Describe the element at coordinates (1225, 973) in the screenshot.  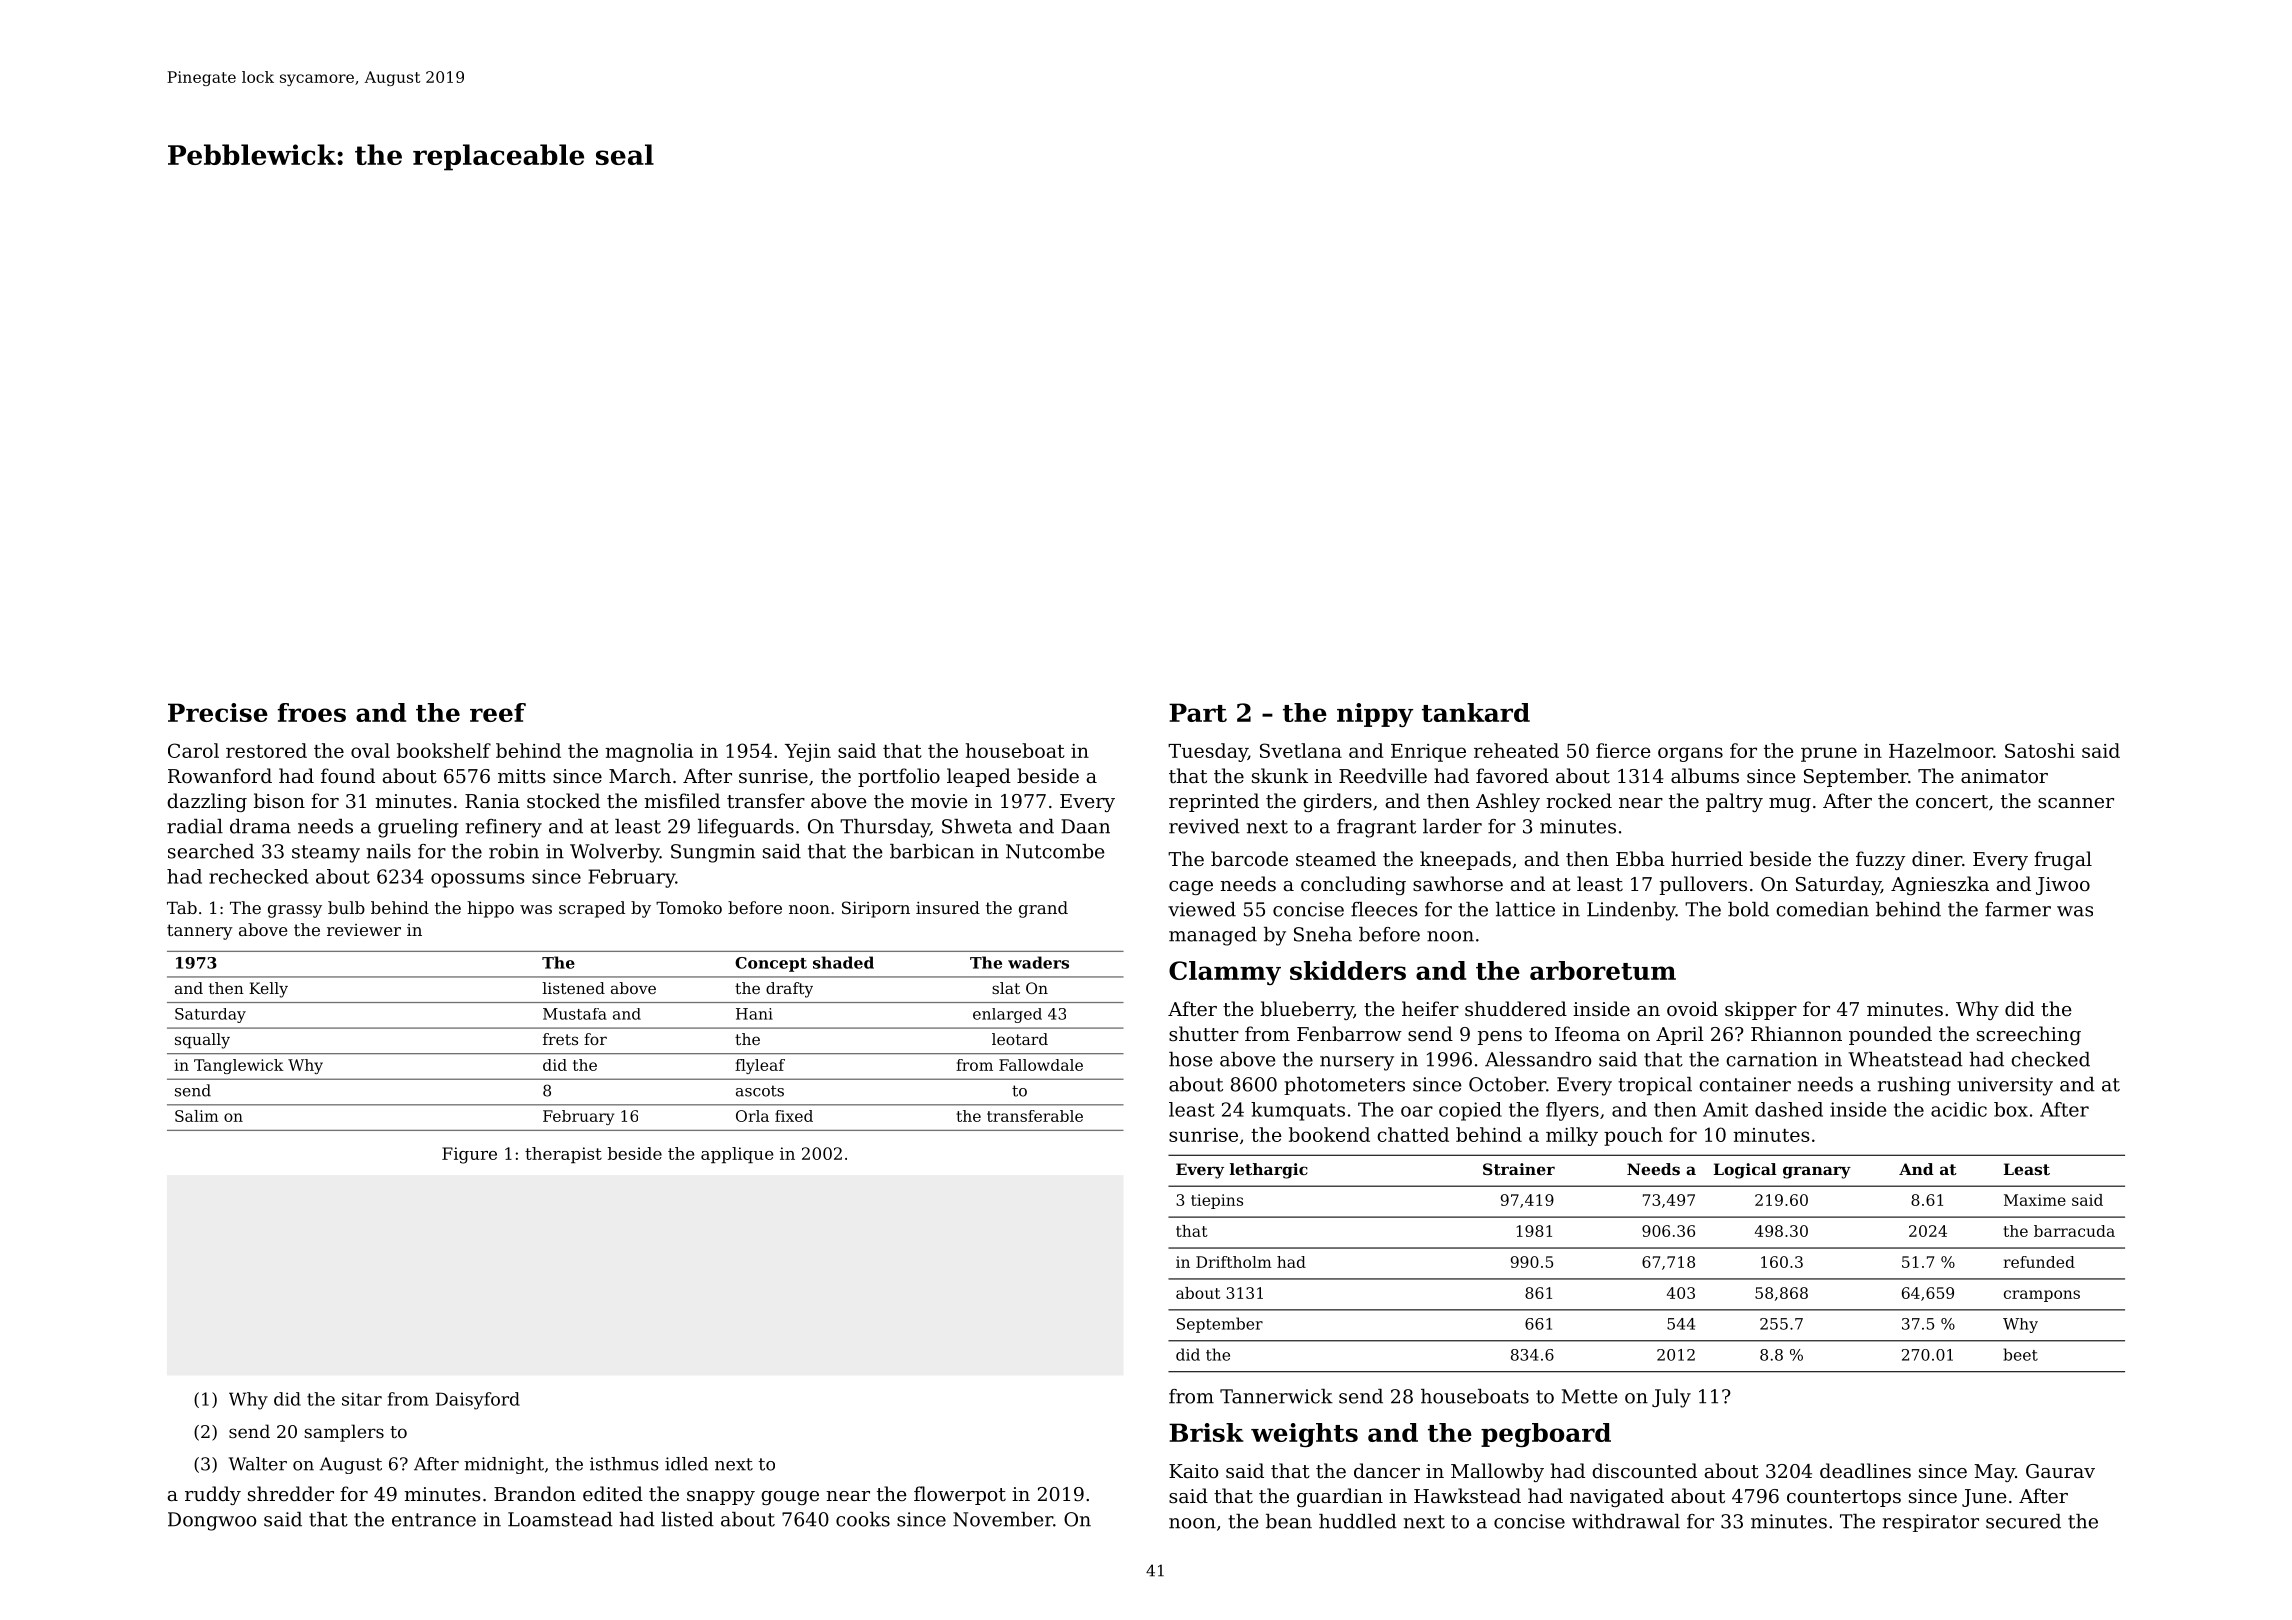
I see `Clammy` at that location.
